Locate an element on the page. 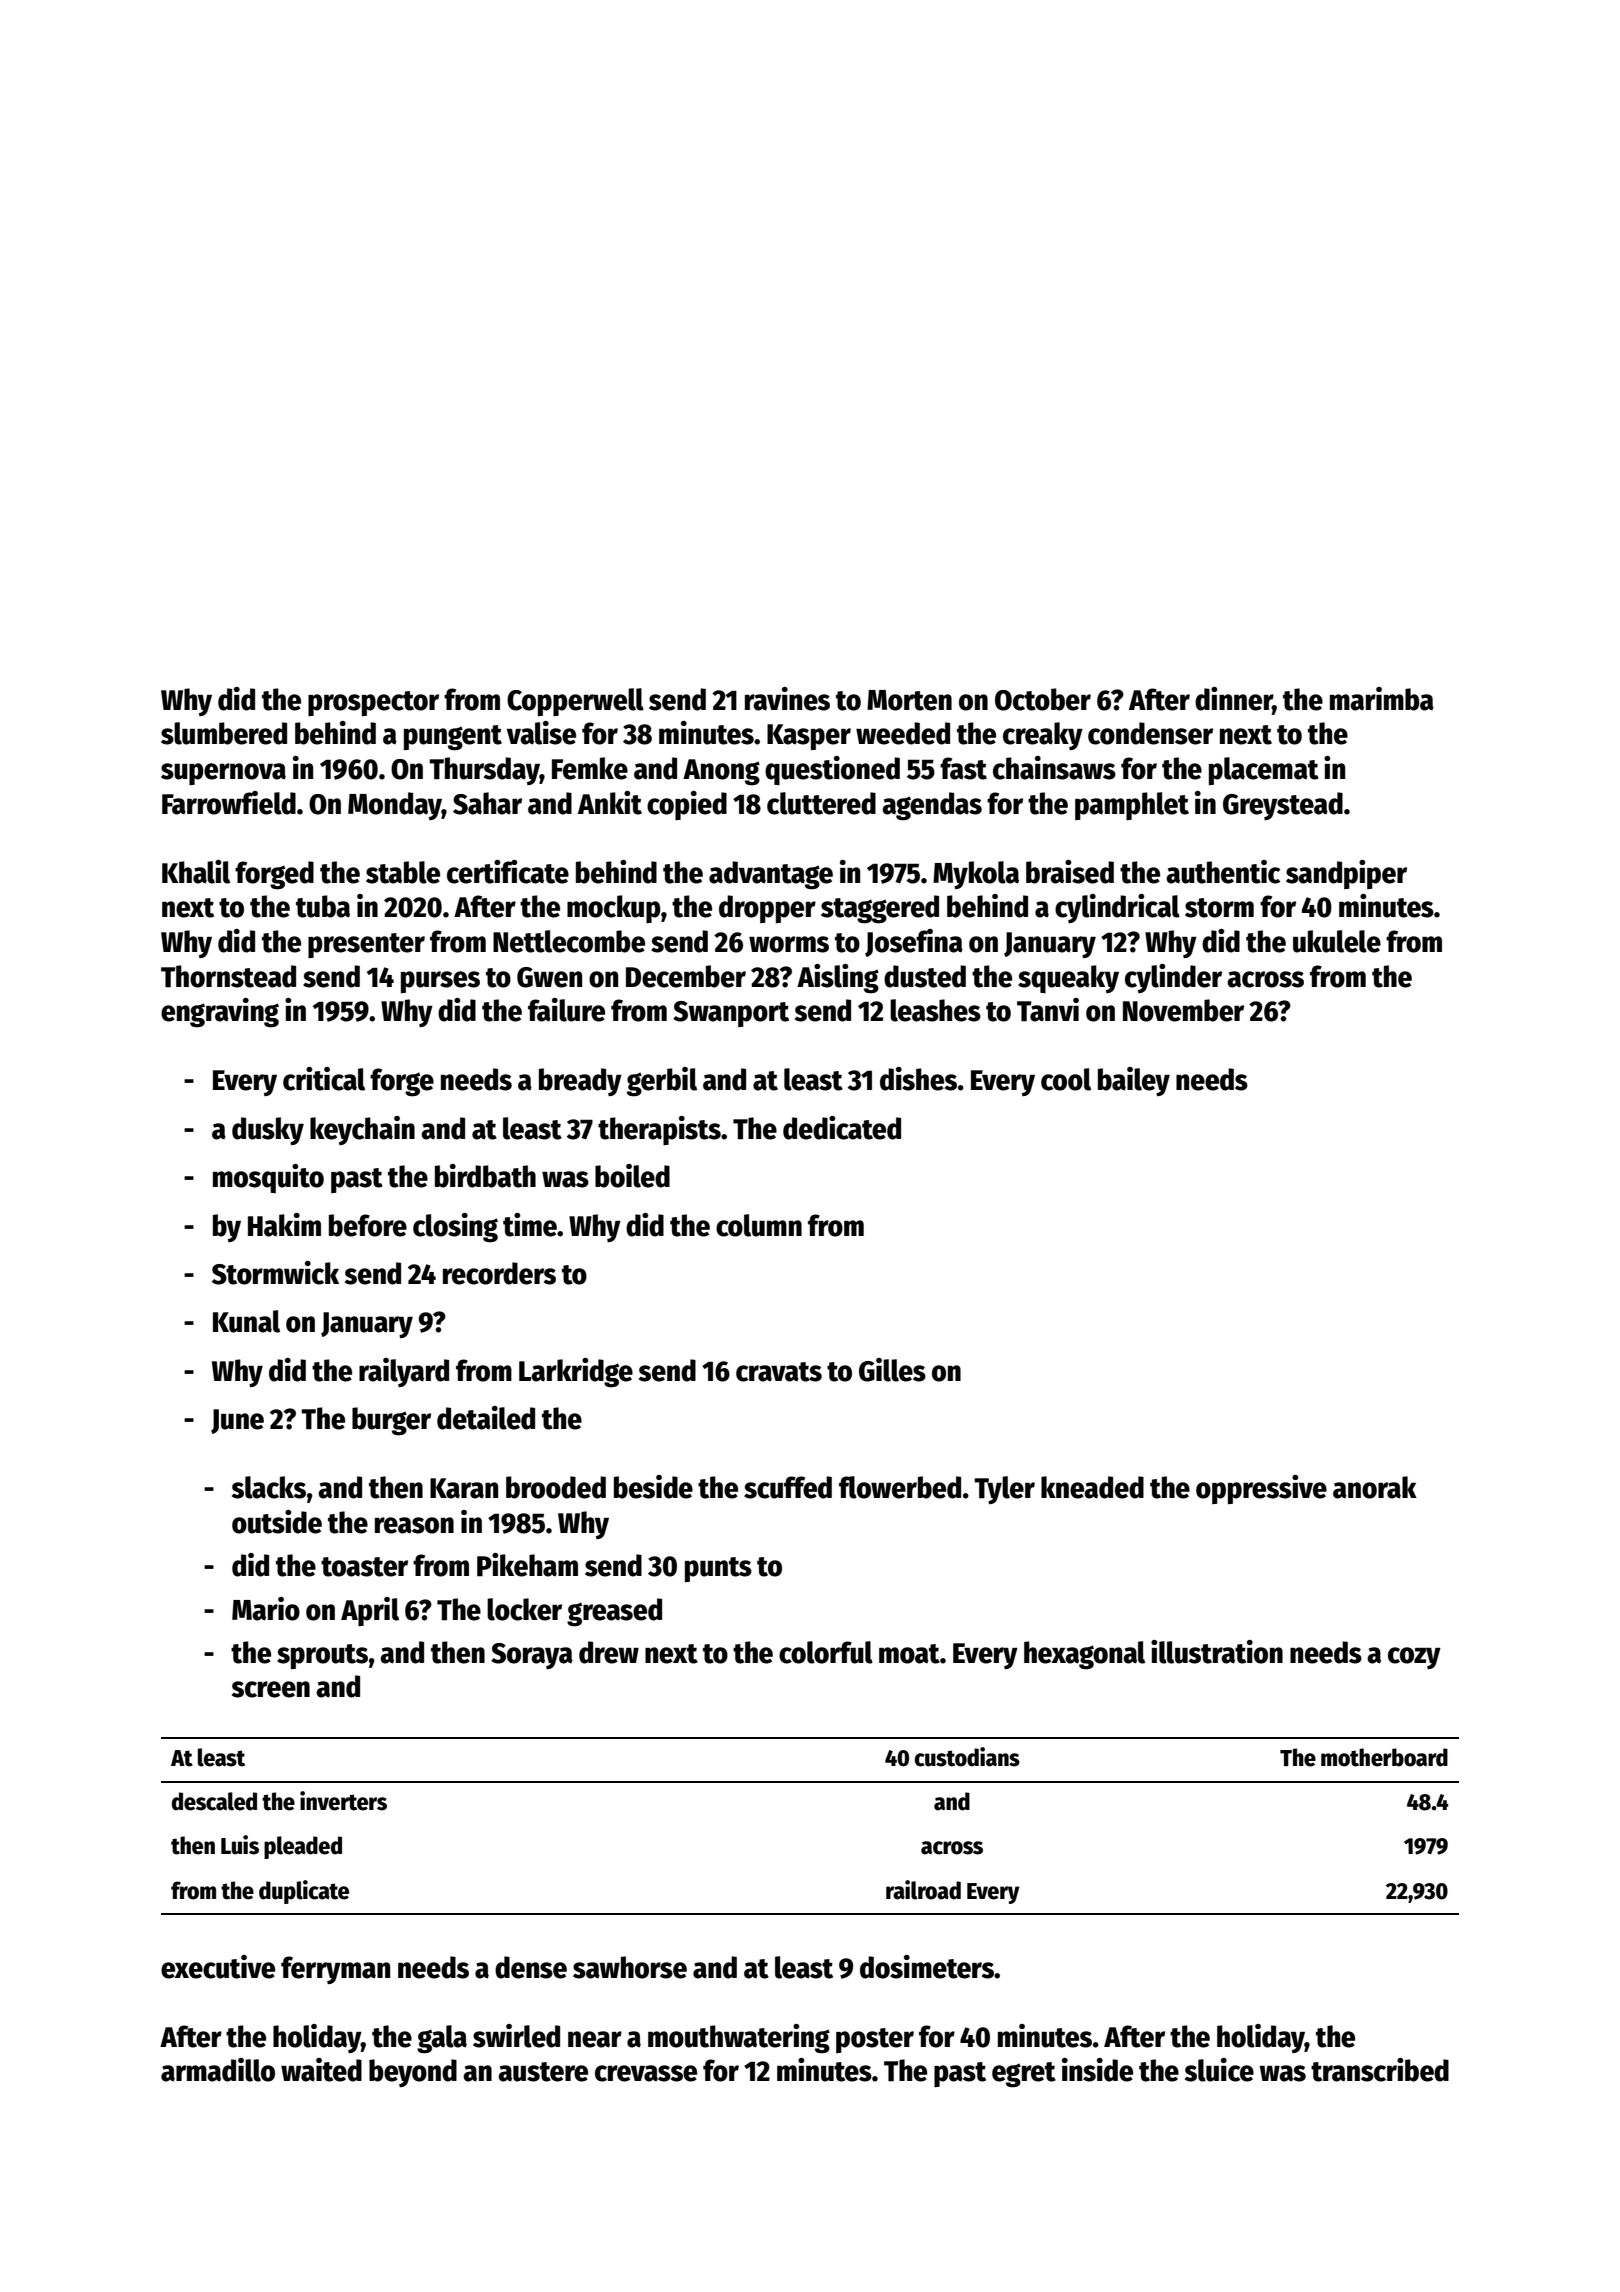 This document has width=1620, height=2292. Thornstead is located at coordinates (228, 976).
